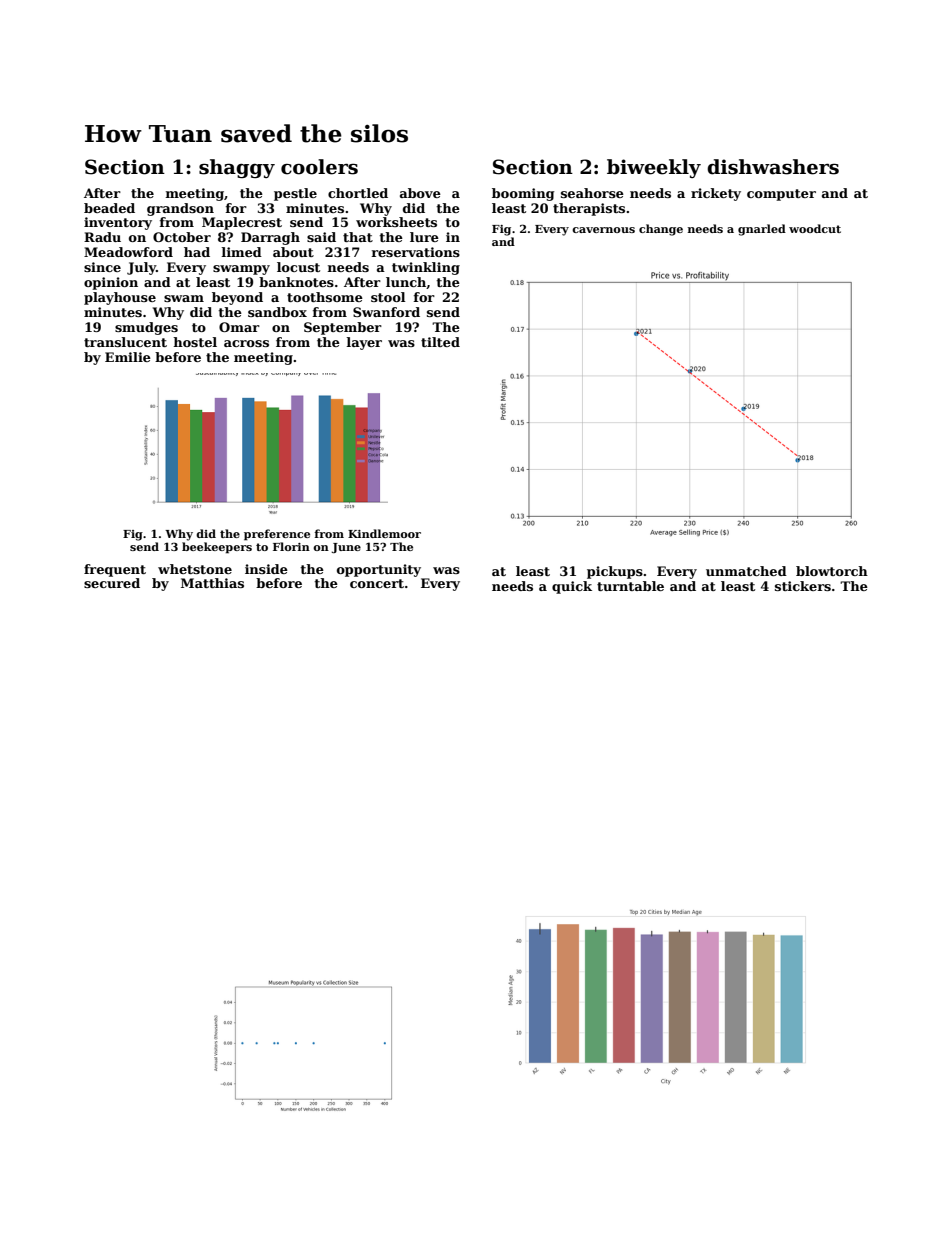  Describe the element at coordinates (615, 572) in the document. I see `pickups` at that location.
